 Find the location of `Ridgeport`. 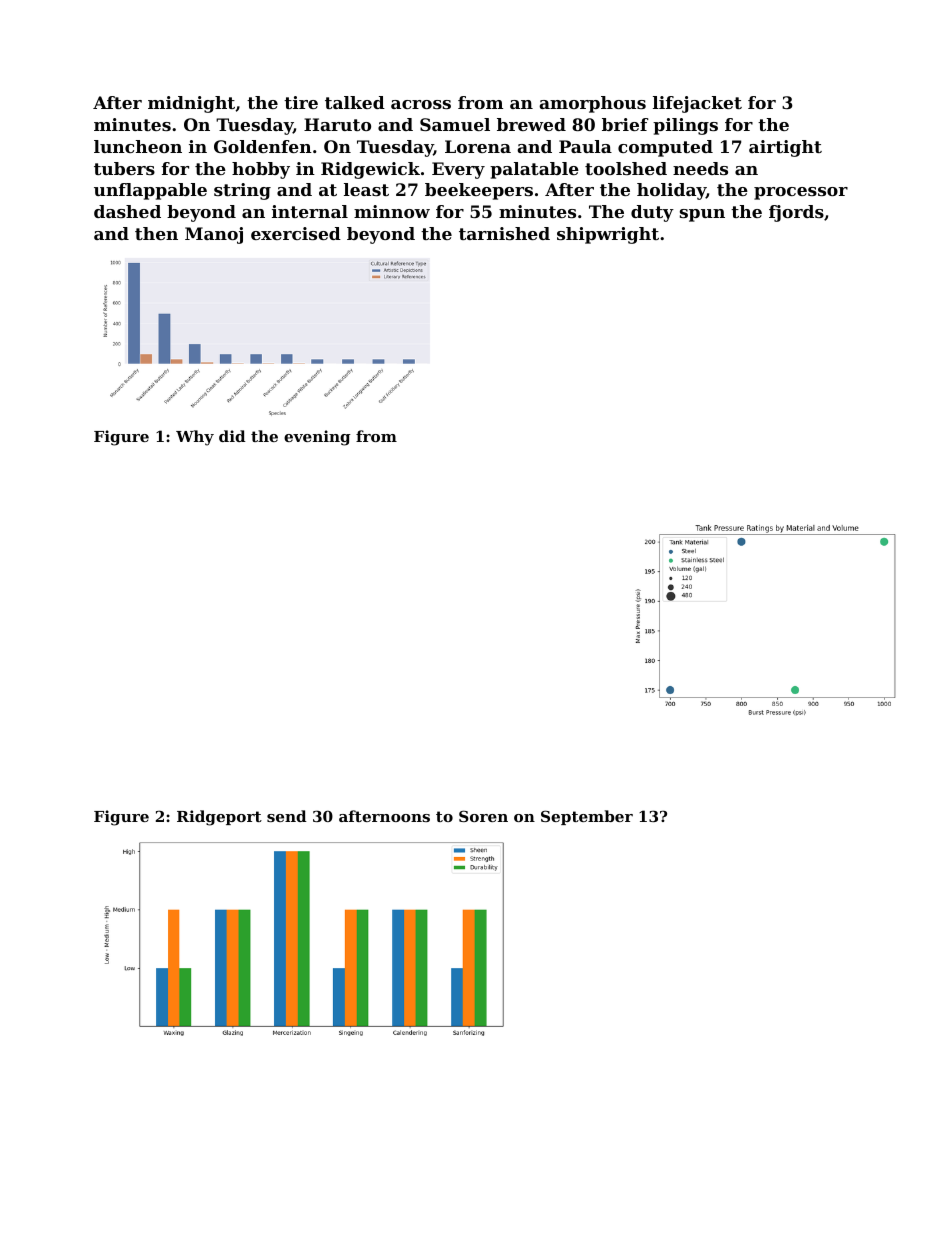

Ridgeport is located at coordinates (219, 818).
